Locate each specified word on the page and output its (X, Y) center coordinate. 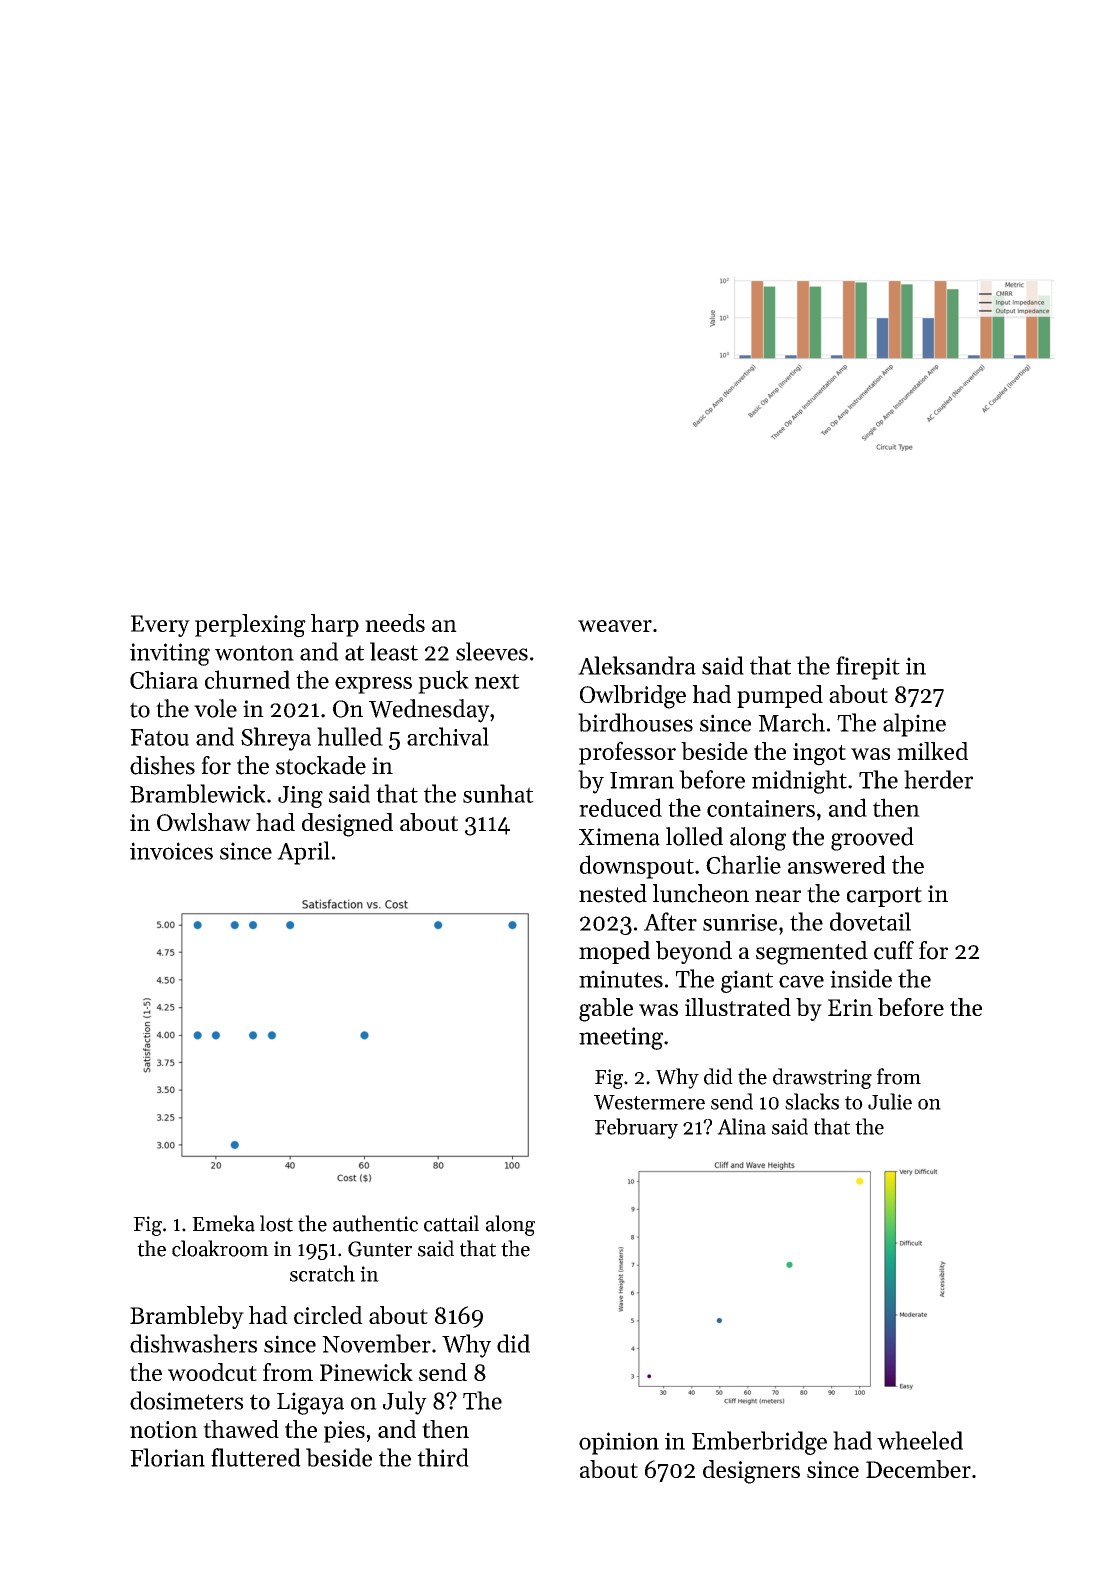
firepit (868, 668)
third (443, 1457)
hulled (350, 736)
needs (395, 623)
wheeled (920, 1440)
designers (751, 1472)
